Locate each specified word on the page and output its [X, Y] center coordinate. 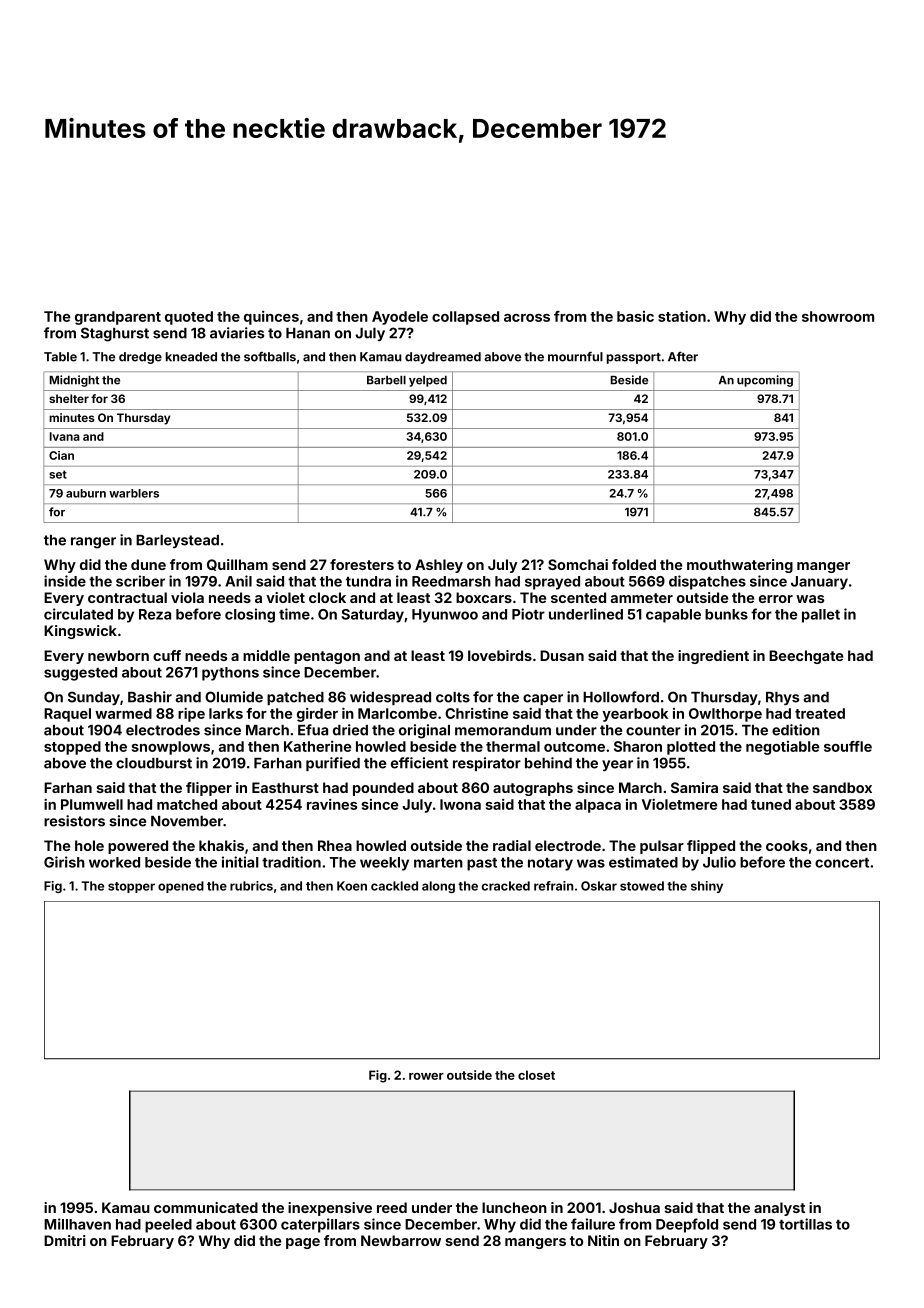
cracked [506, 886]
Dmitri [65, 1240]
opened [181, 887]
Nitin [603, 1240]
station [682, 316]
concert [842, 863]
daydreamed [443, 358]
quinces [271, 318]
